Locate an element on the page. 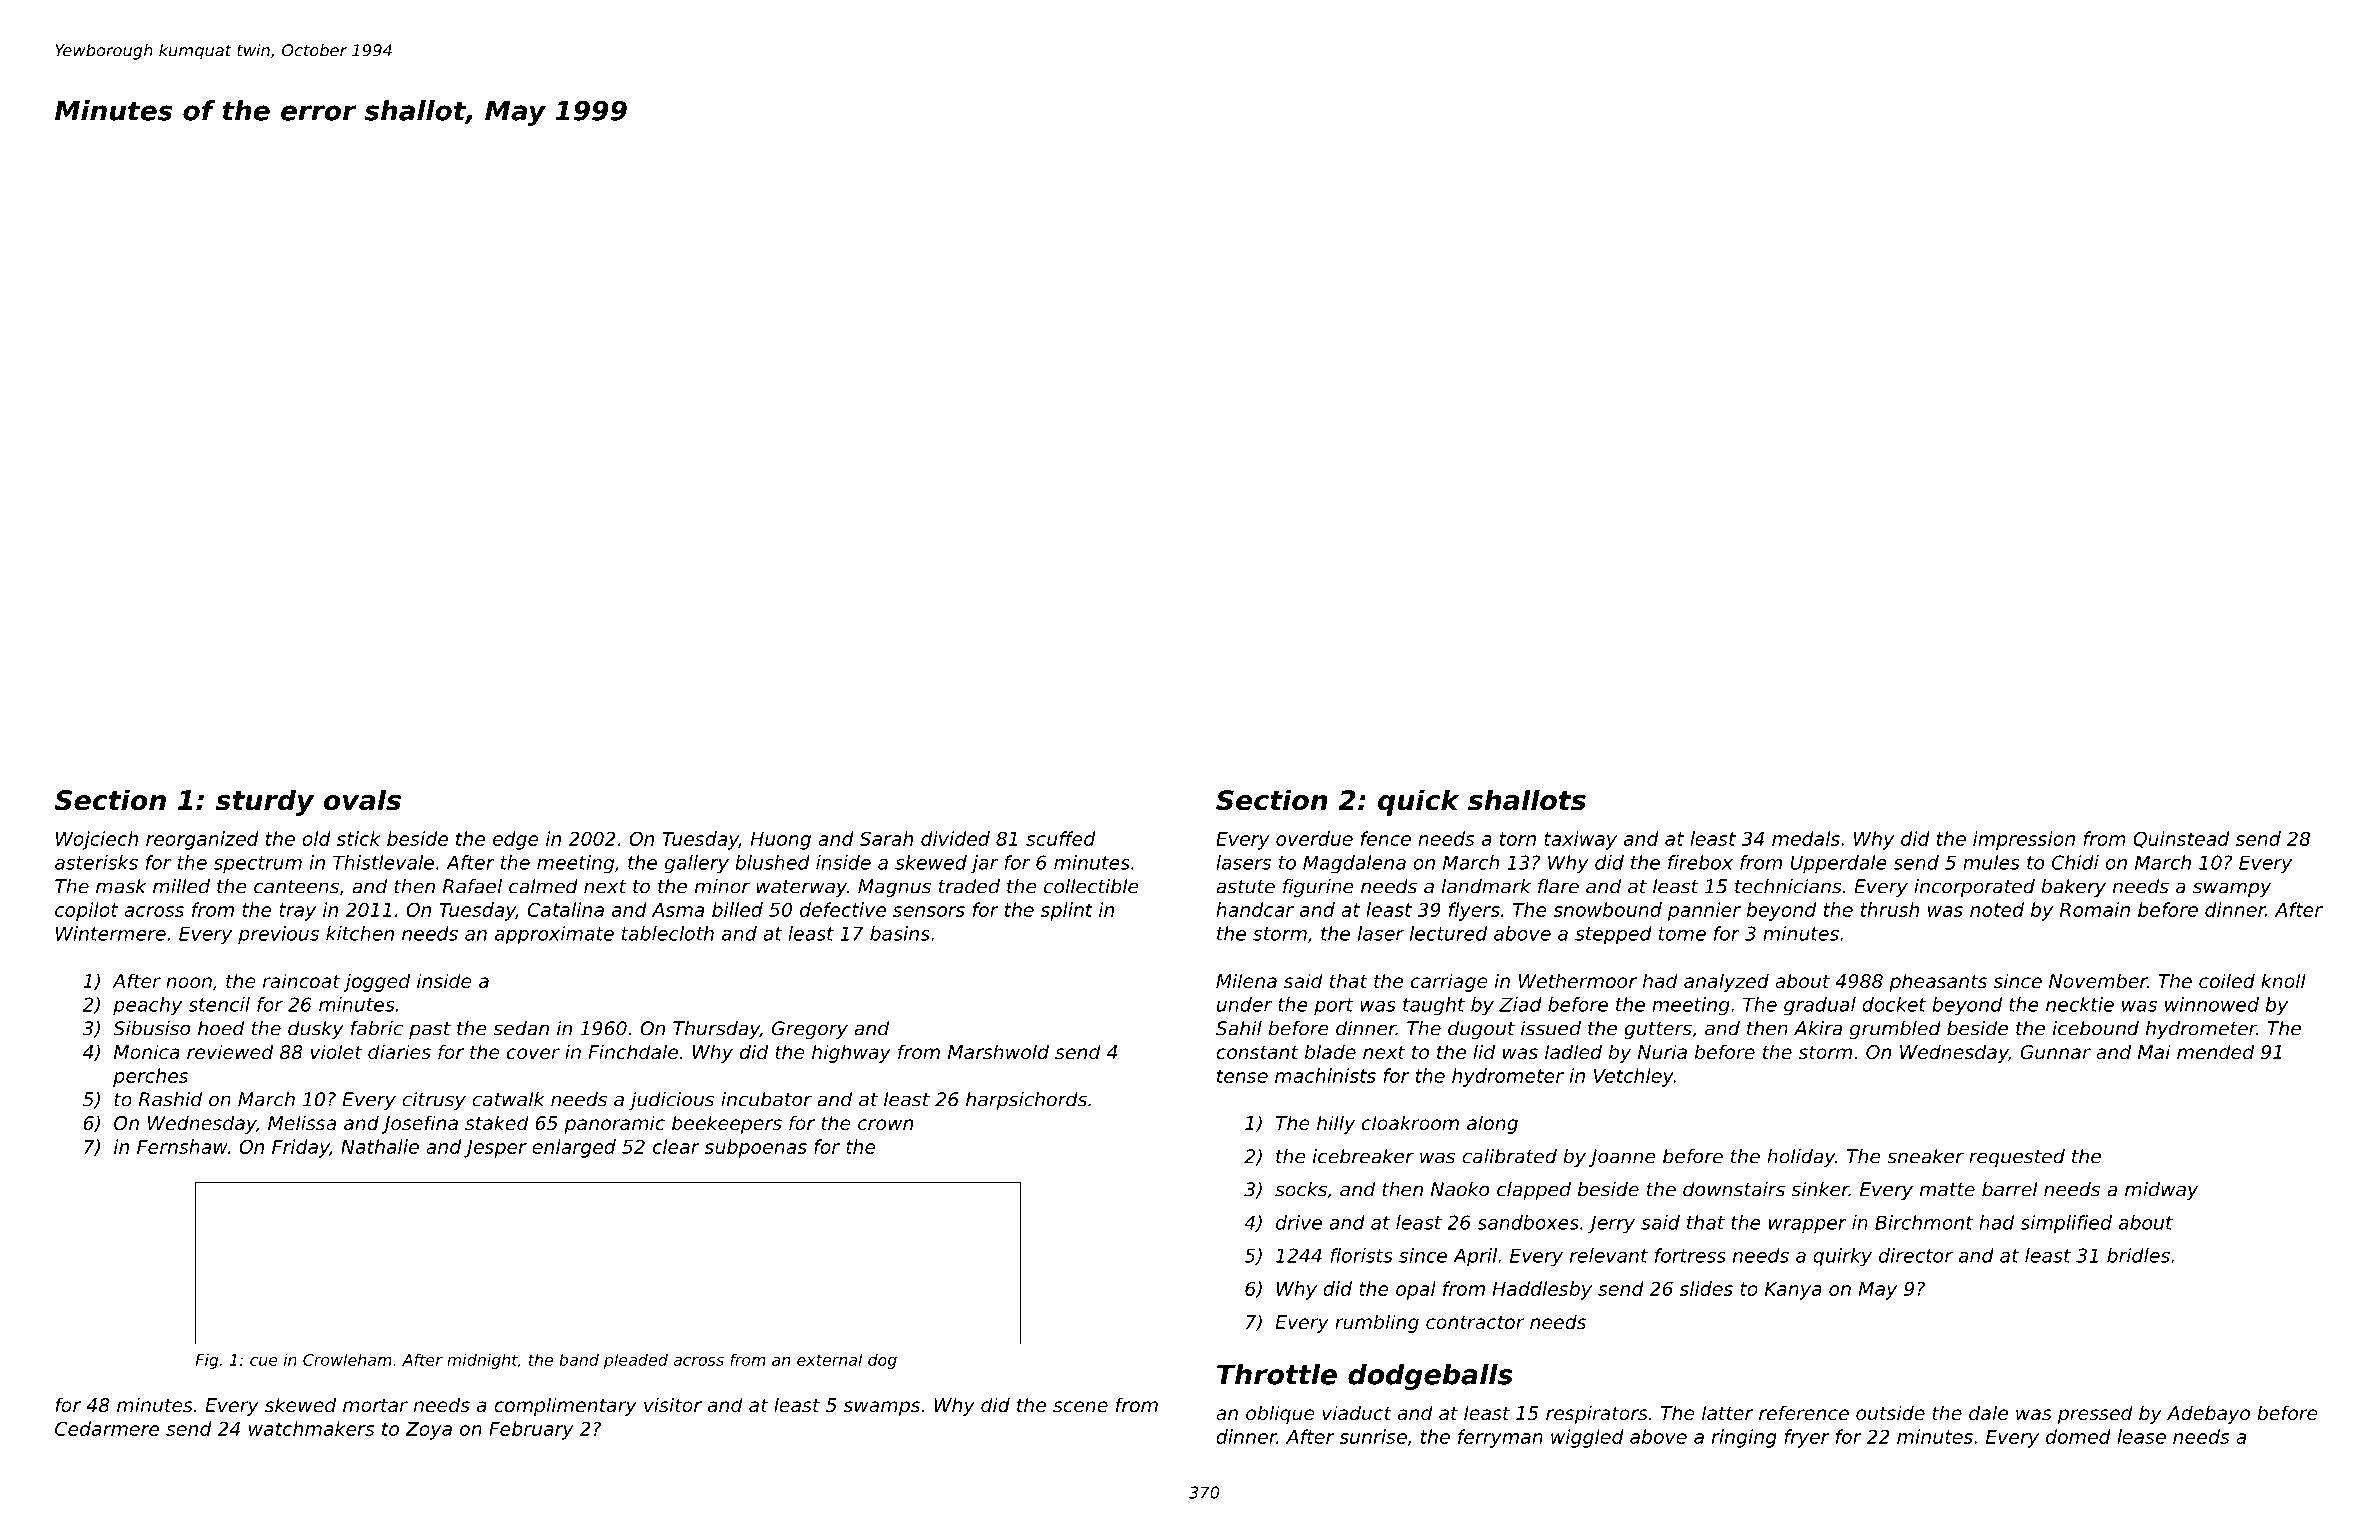 This document has height=1539, width=2378. kitchen is located at coordinates (360, 933).
